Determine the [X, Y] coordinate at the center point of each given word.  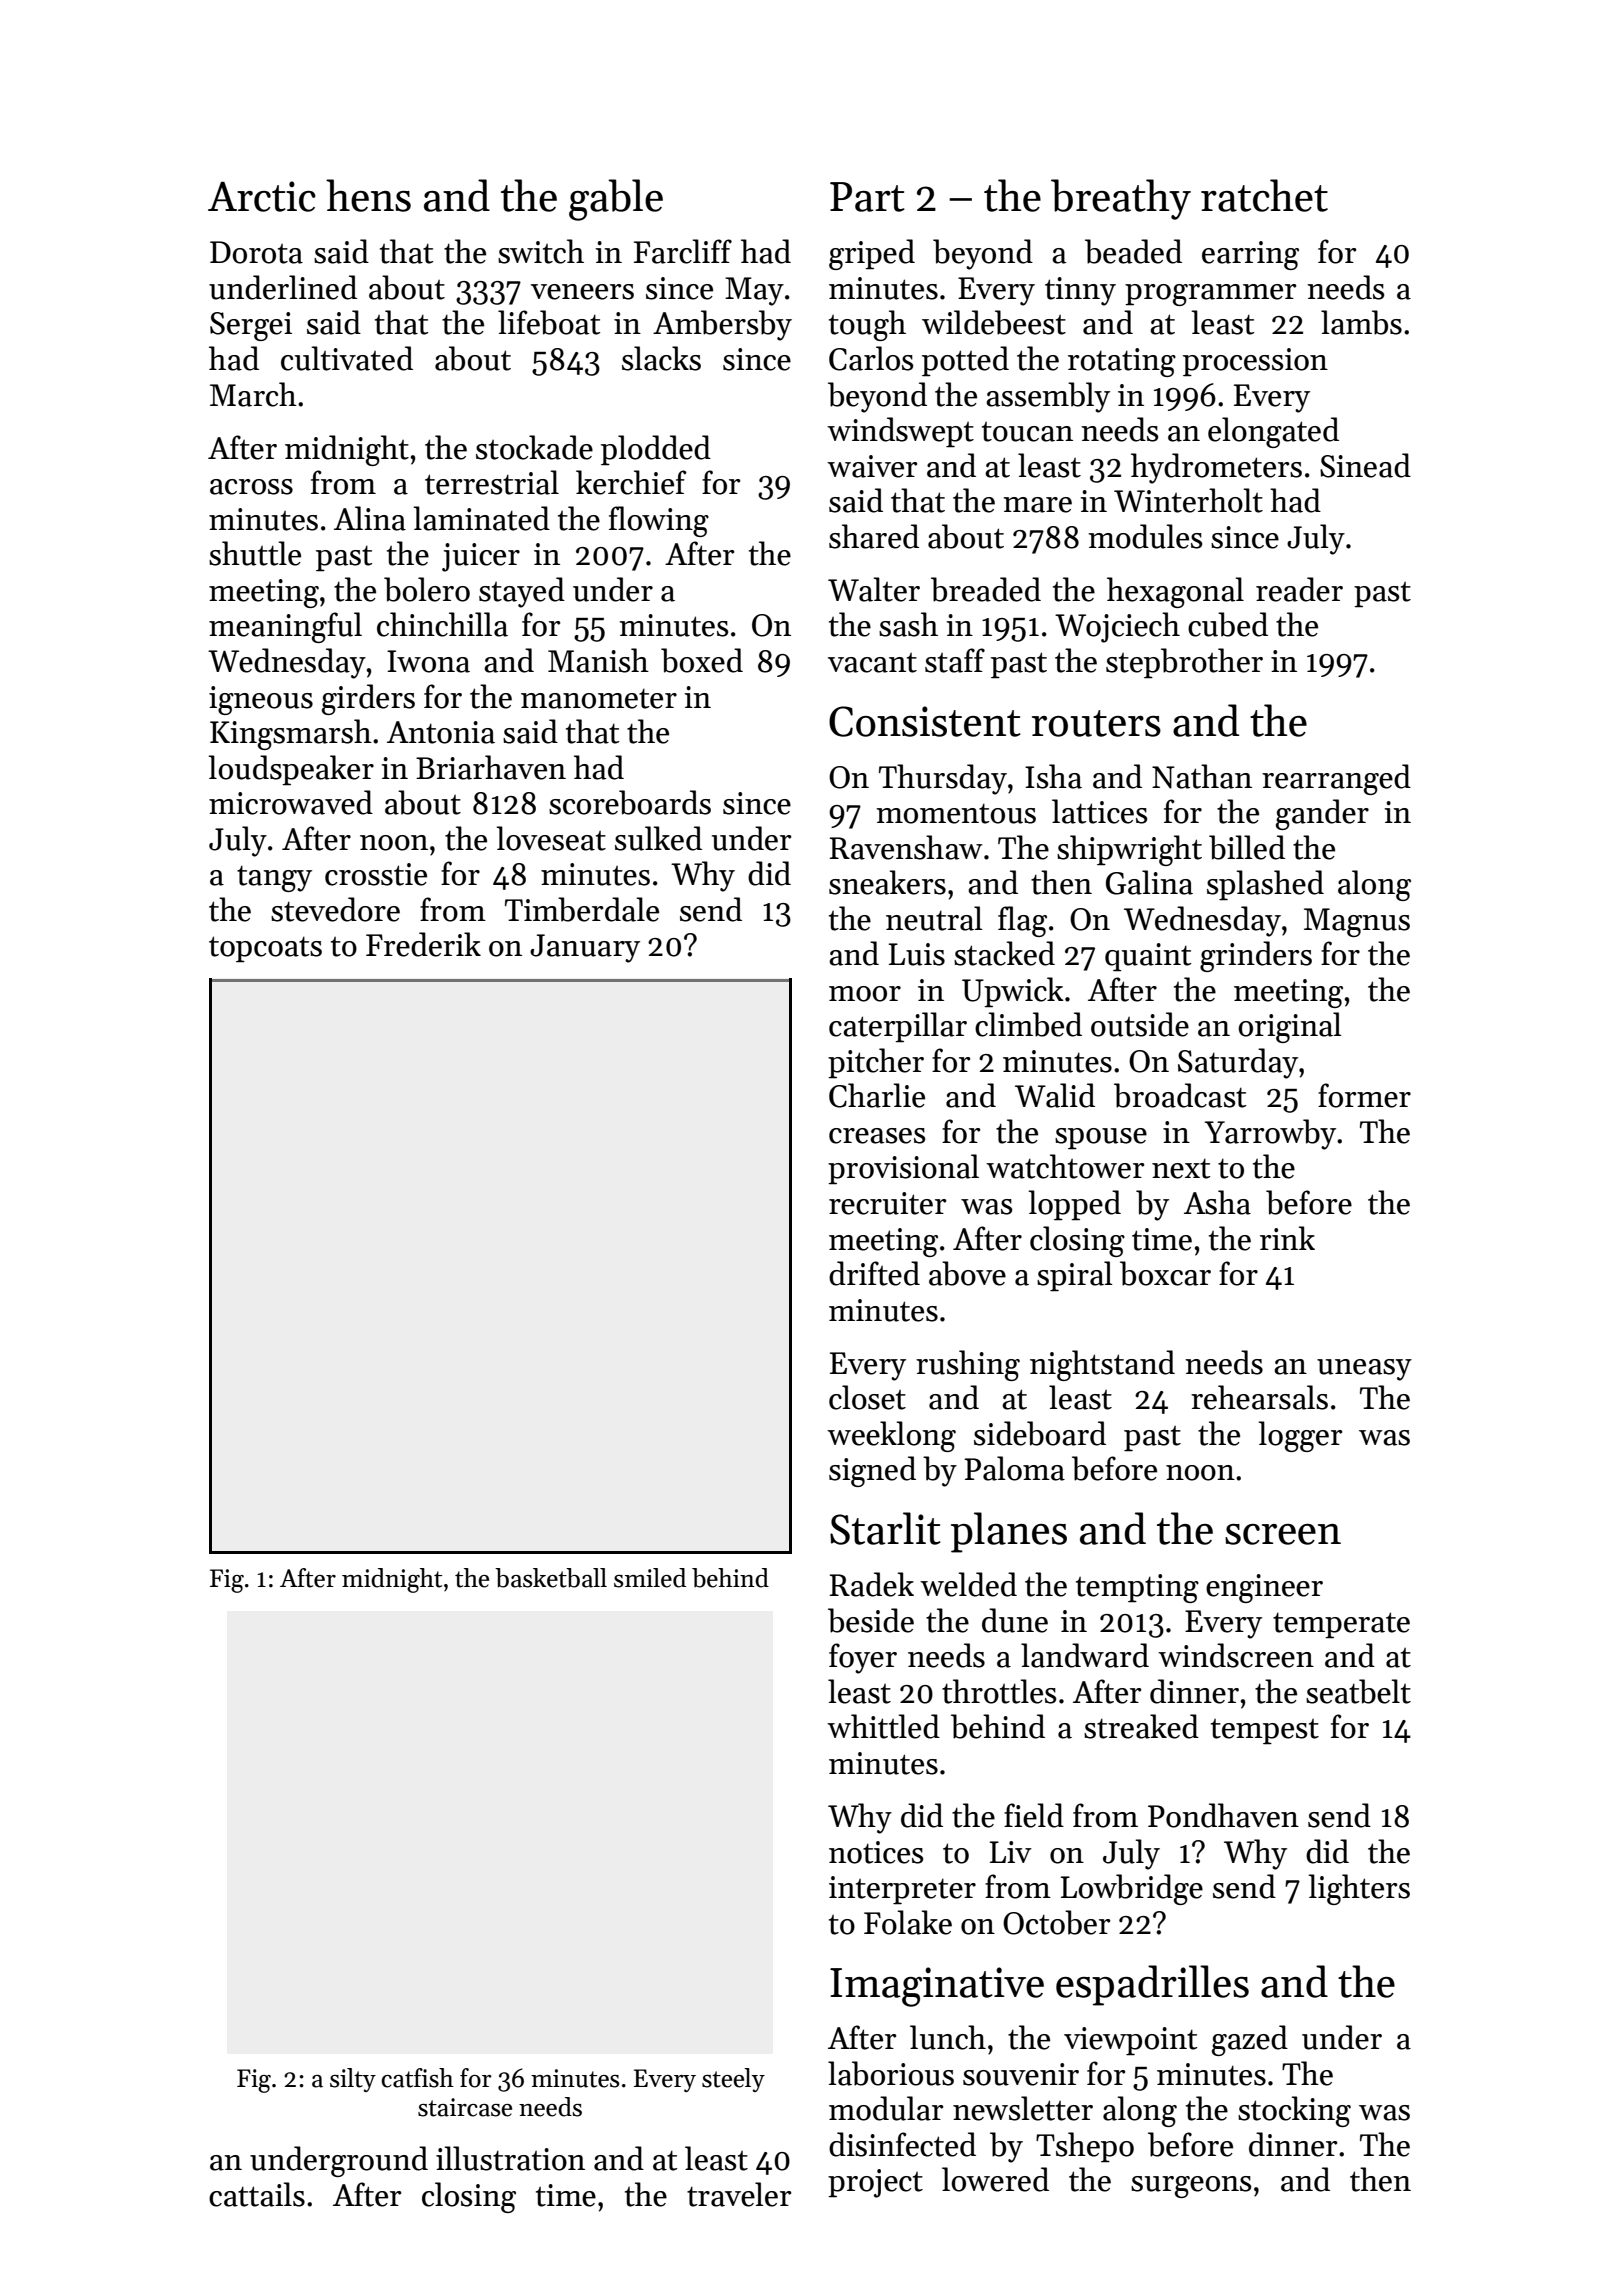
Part [867, 197]
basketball [551, 1578]
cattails [257, 2194]
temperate [1341, 1625]
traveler [739, 2194]
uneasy [1364, 1370]
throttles [999, 1691]
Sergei [251, 326]
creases [877, 1136]
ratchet [1264, 195]
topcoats [265, 949]
